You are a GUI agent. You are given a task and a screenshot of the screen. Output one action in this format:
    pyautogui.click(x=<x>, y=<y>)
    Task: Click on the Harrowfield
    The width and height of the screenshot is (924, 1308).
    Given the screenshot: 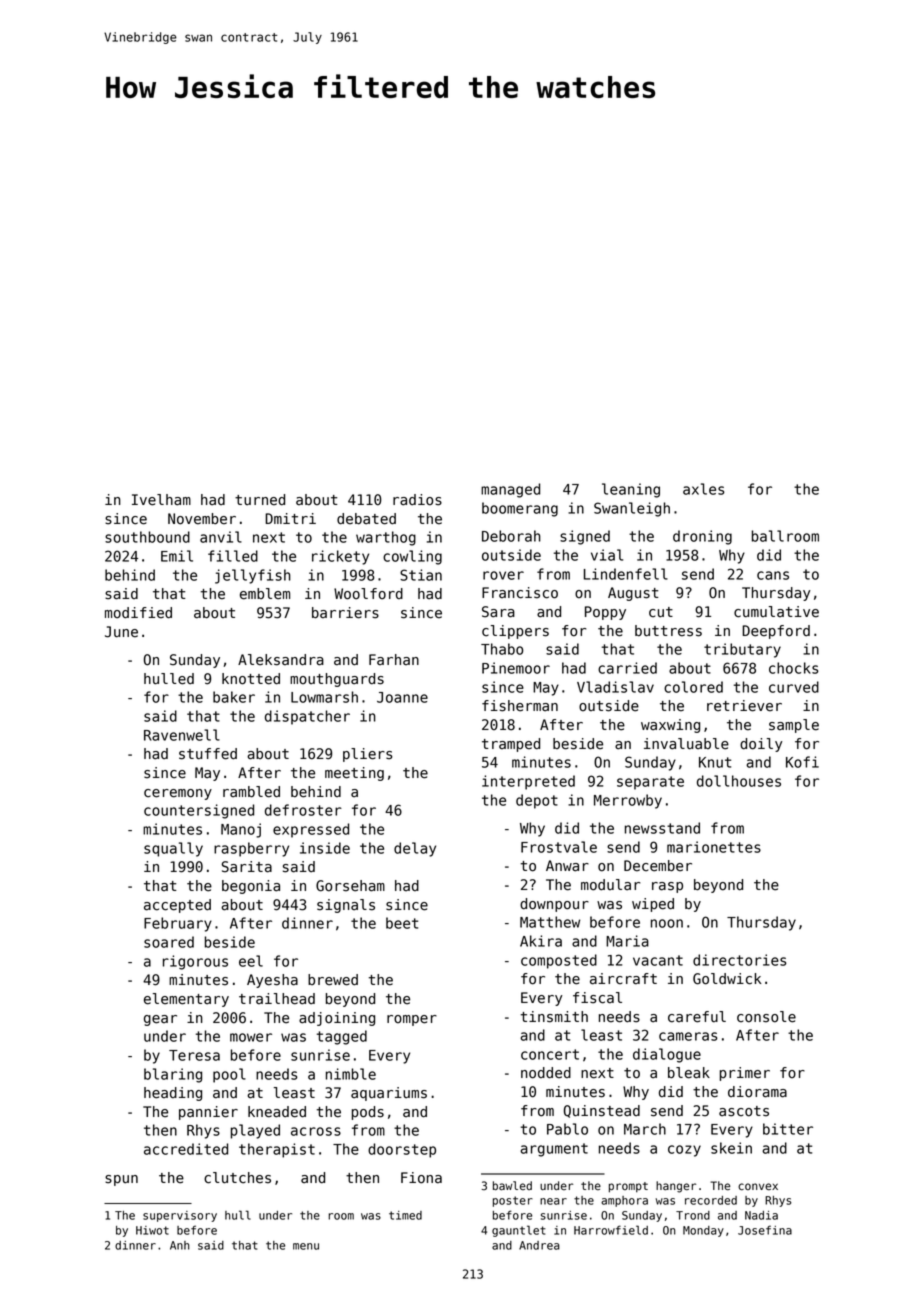 What is the action you would take?
    pyautogui.click(x=611, y=1230)
